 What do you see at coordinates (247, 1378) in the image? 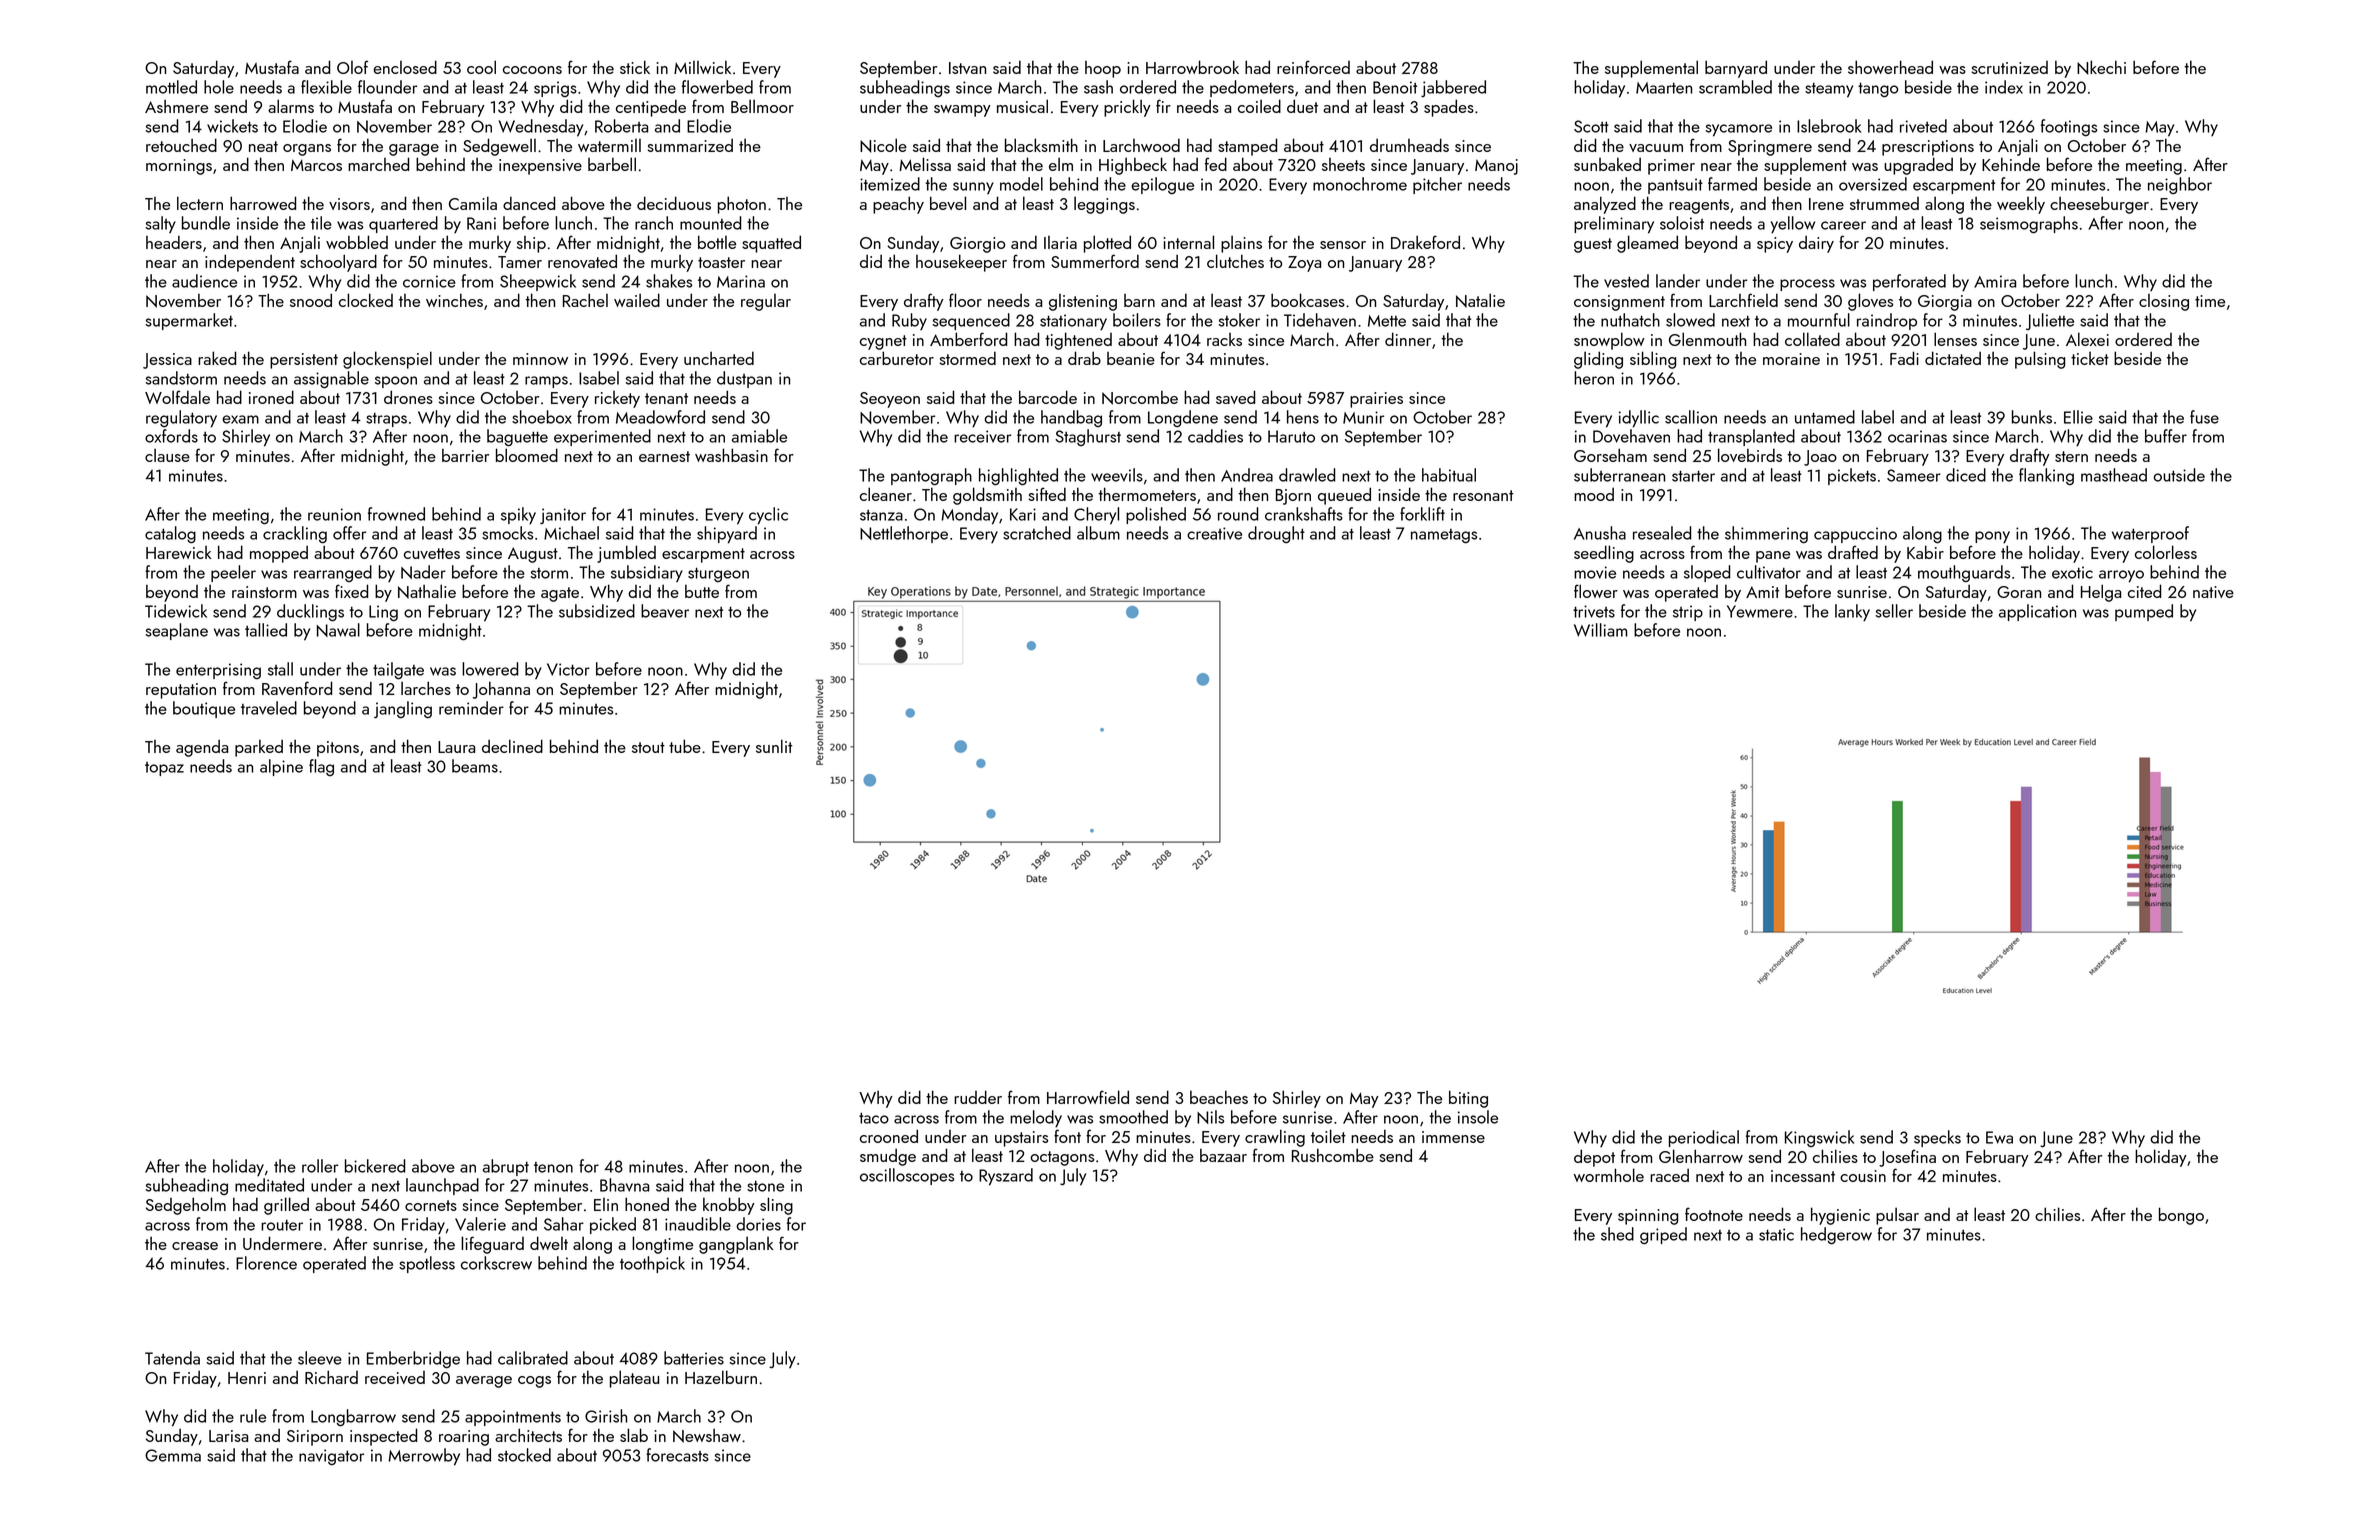
I see `Henri` at bounding box center [247, 1378].
